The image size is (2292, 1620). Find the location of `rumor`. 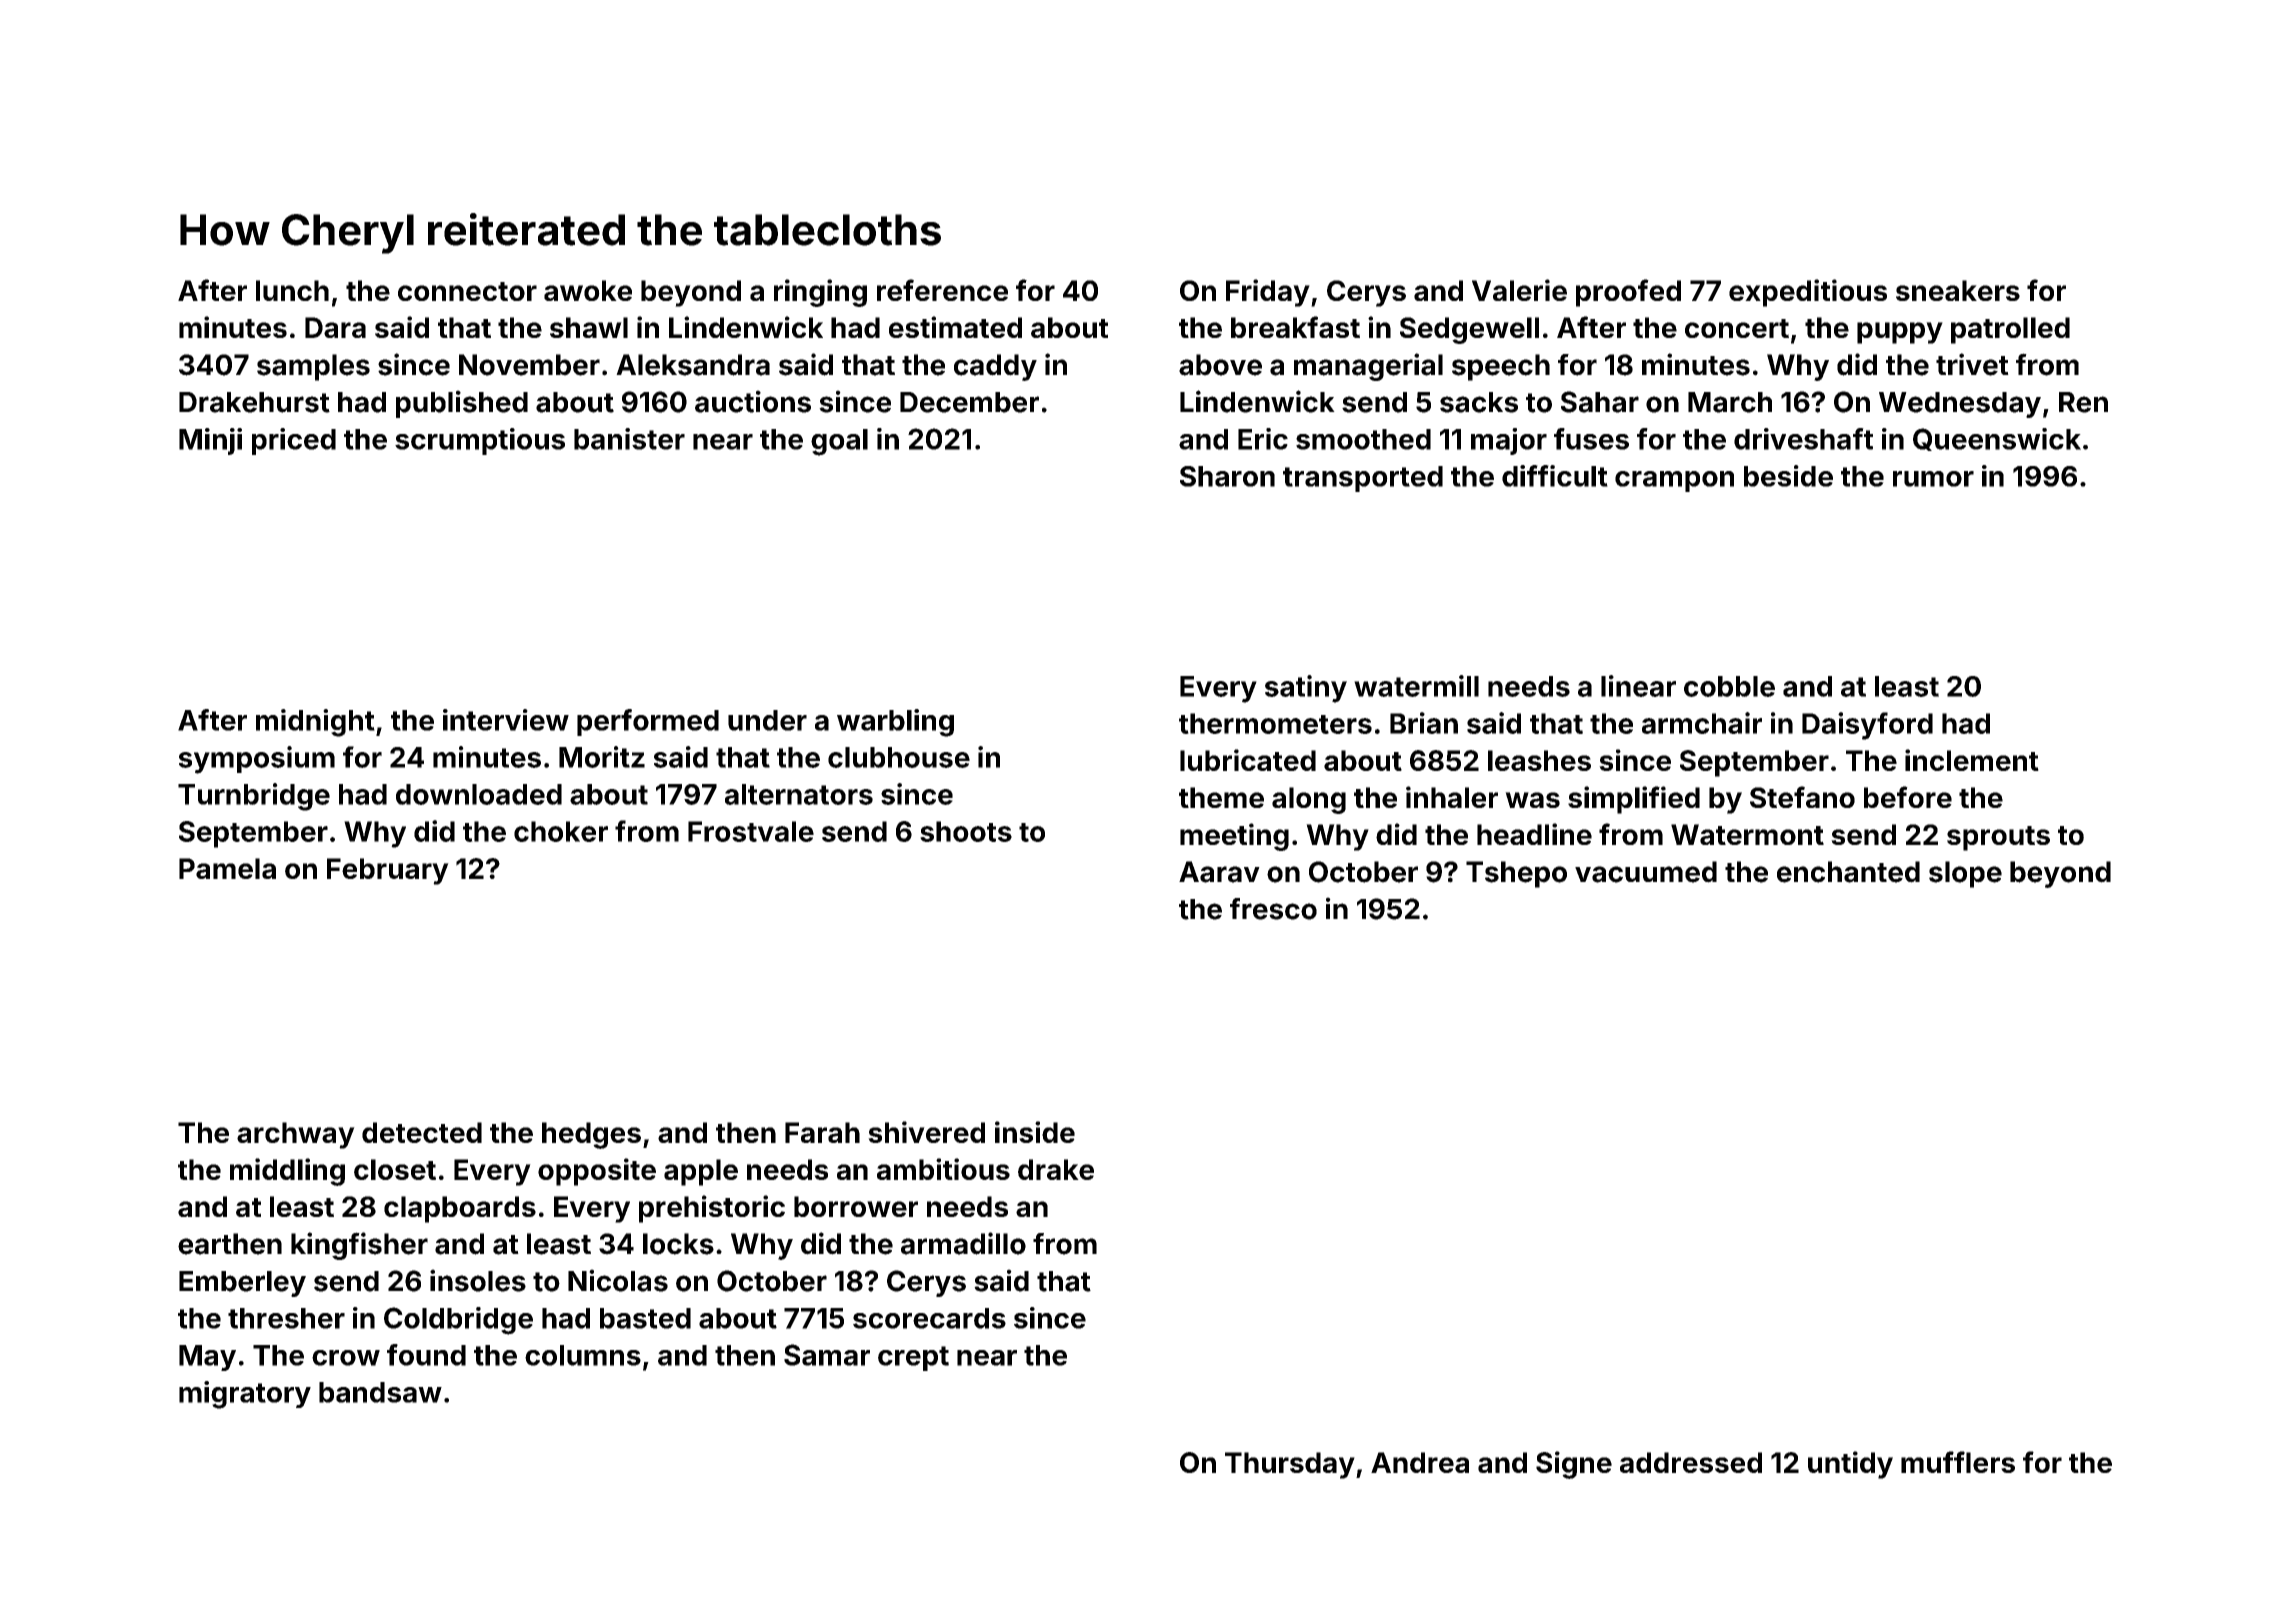

rumor is located at coordinates (1933, 479).
